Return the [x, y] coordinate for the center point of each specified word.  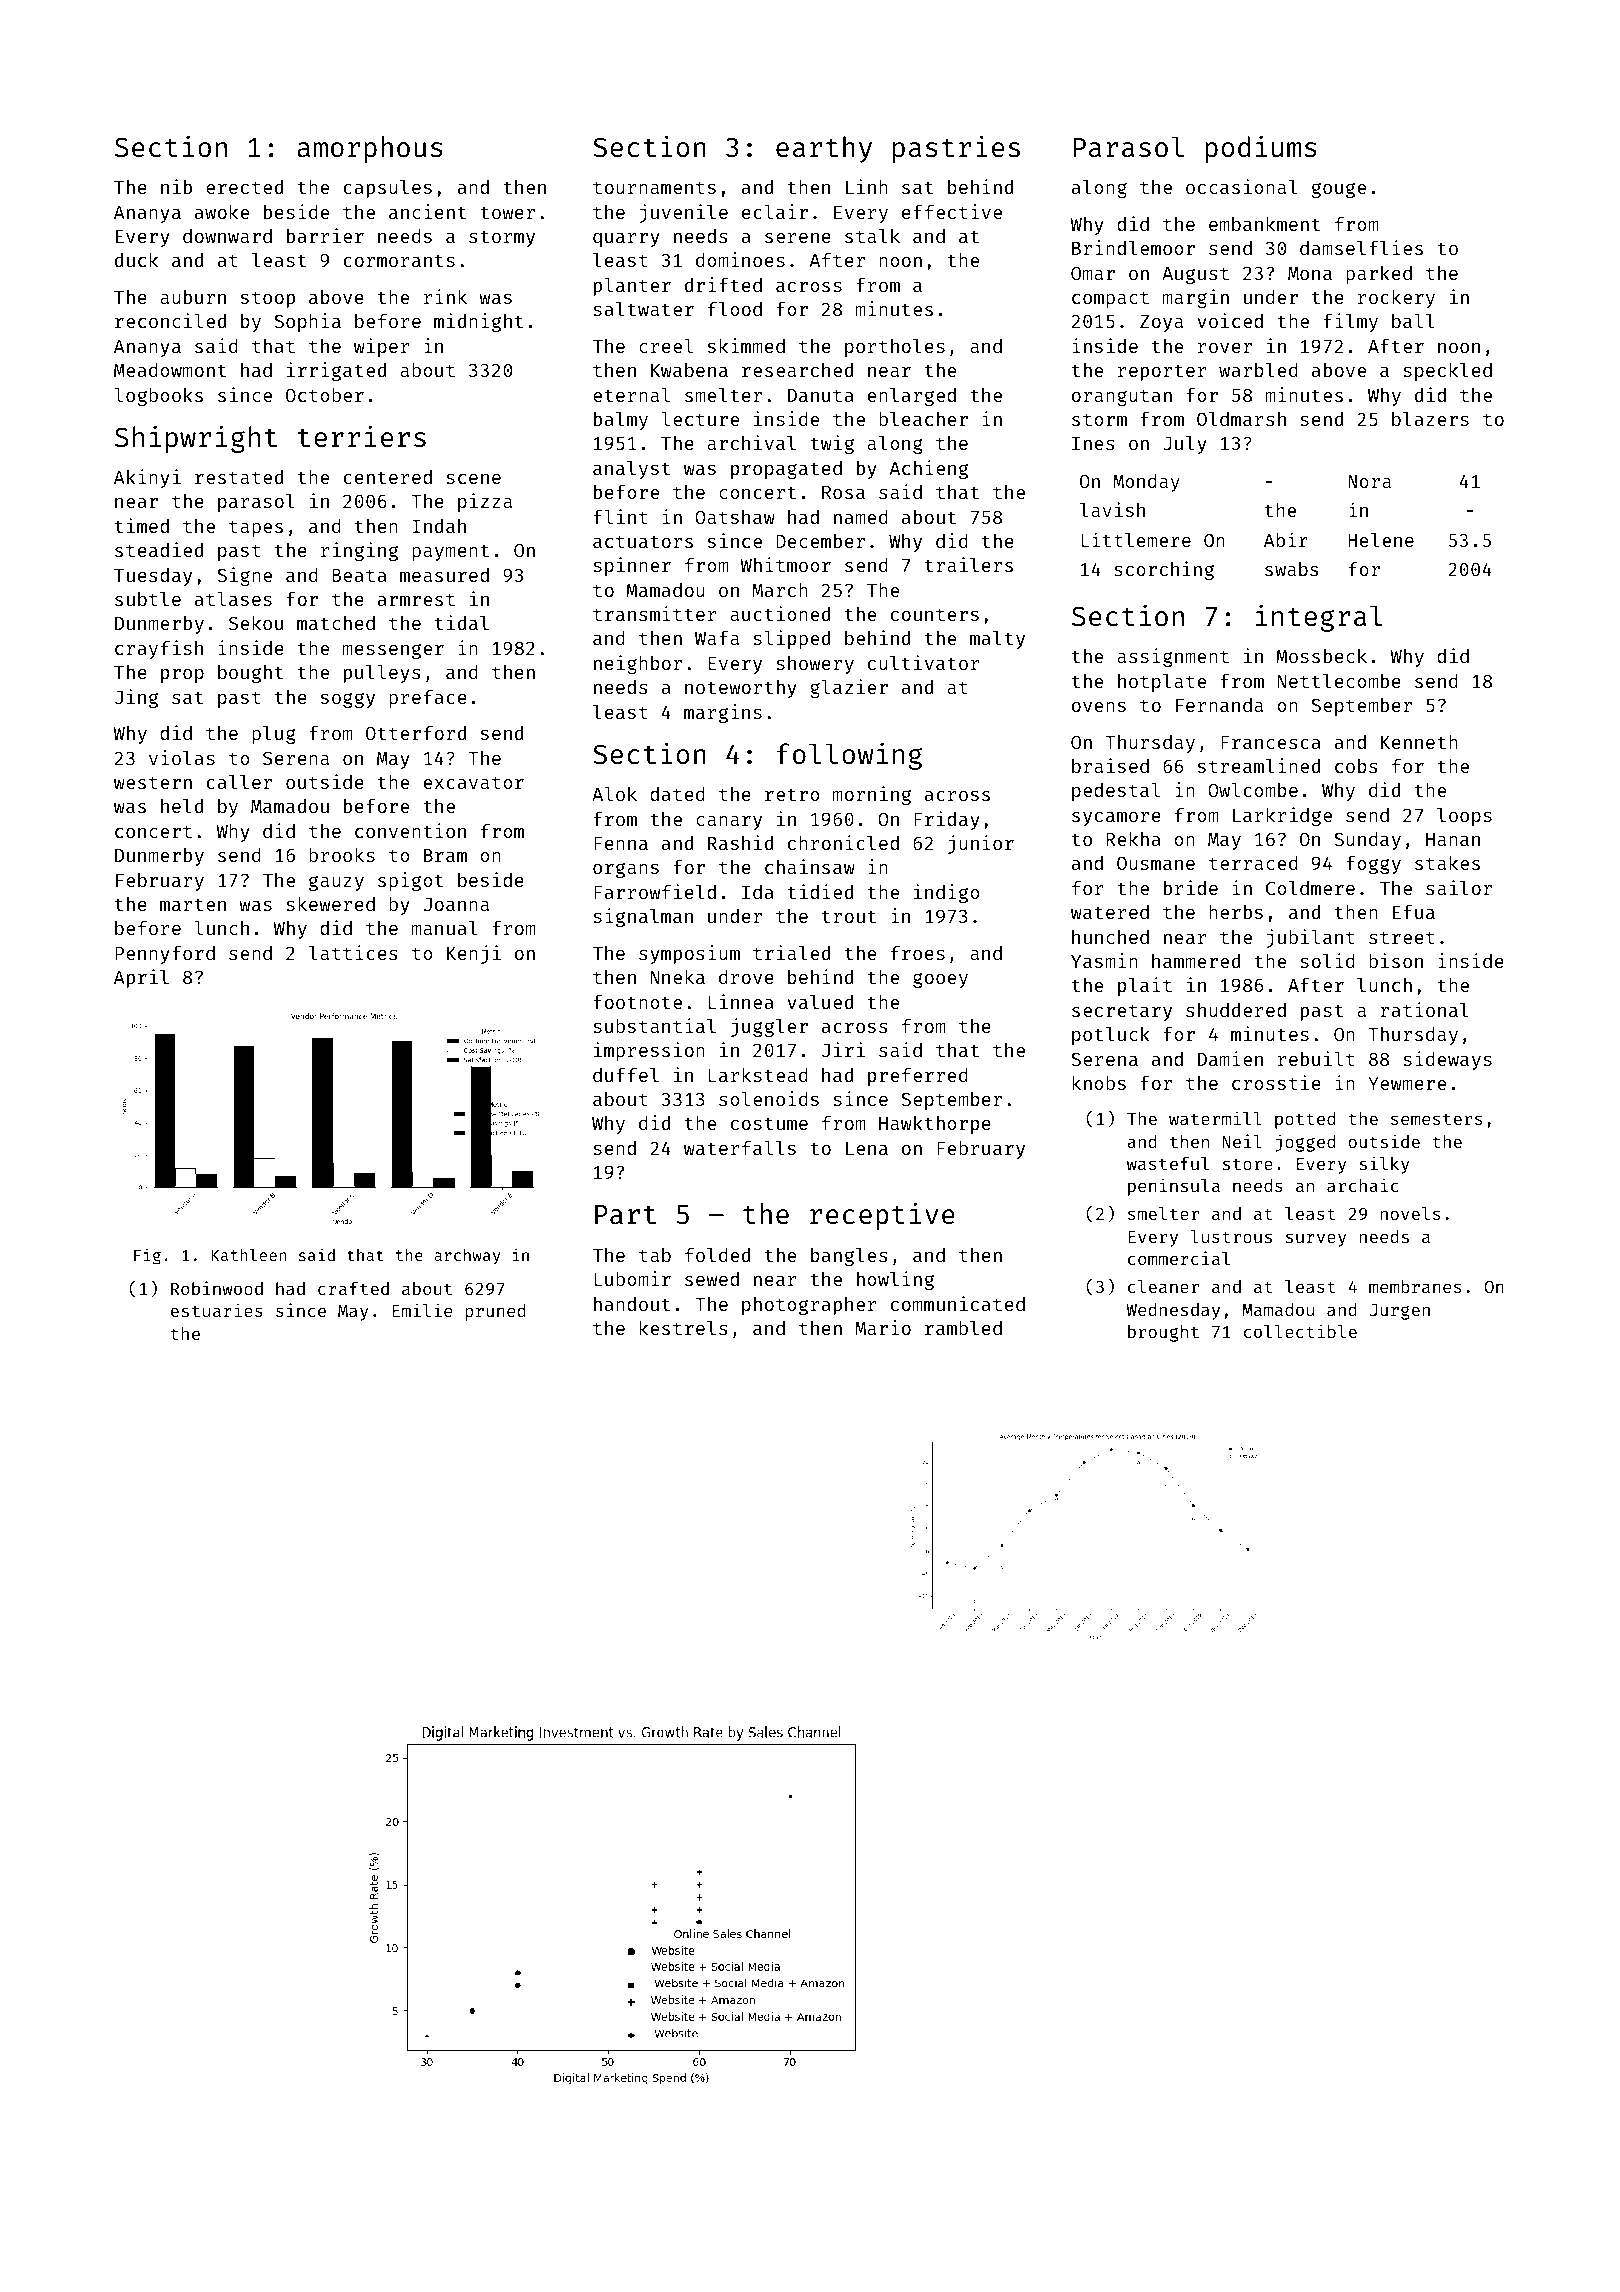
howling [895, 1280]
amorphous [370, 149]
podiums [1261, 149]
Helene [1381, 540]
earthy [824, 149]
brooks [342, 855]
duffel [626, 1075]
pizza [485, 502]
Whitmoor [785, 564]
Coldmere [1310, 888]
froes [918, 953]
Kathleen [248, 1255]
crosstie [1276, 1082]
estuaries [217, 1310]
